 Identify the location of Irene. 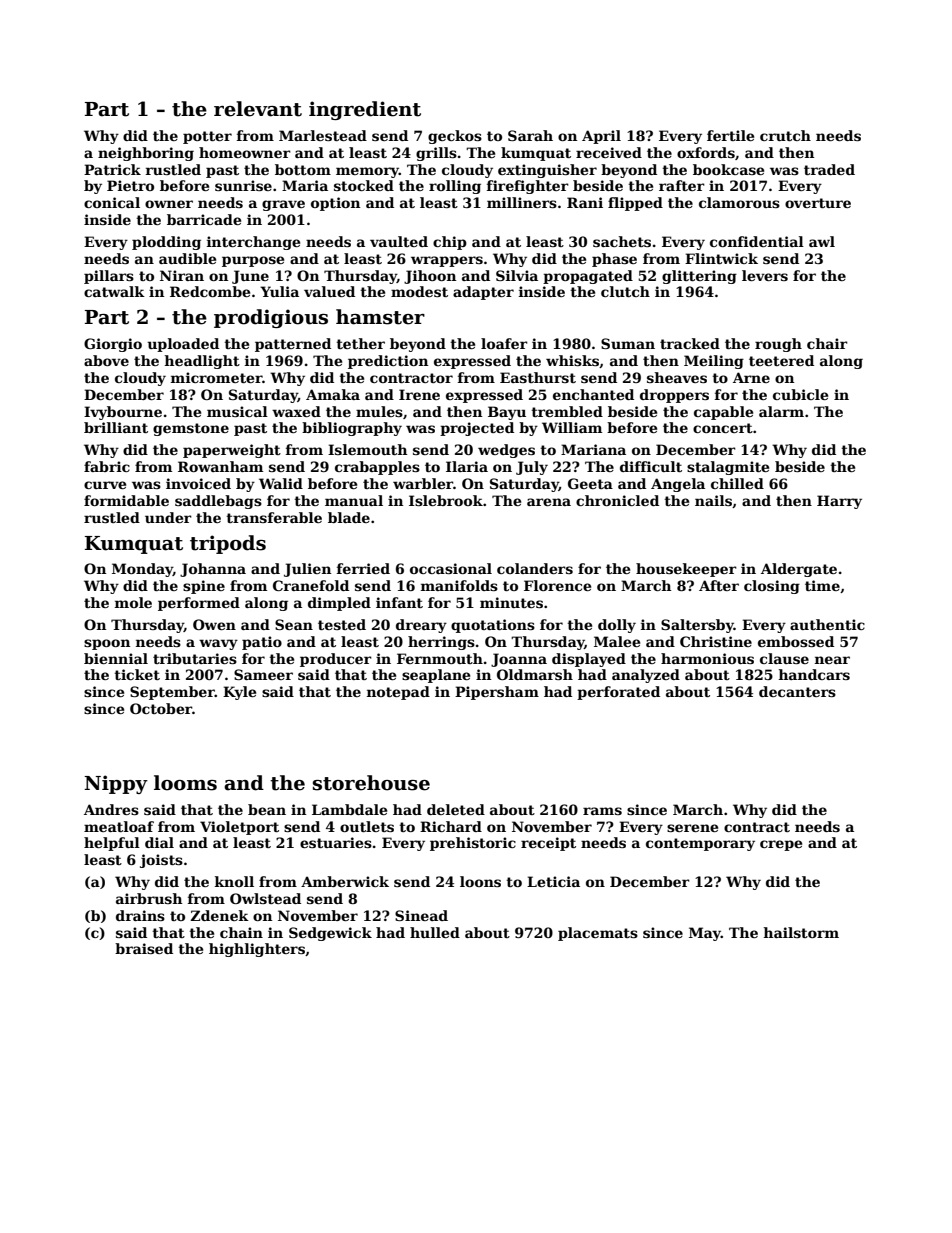
(419, 394).
